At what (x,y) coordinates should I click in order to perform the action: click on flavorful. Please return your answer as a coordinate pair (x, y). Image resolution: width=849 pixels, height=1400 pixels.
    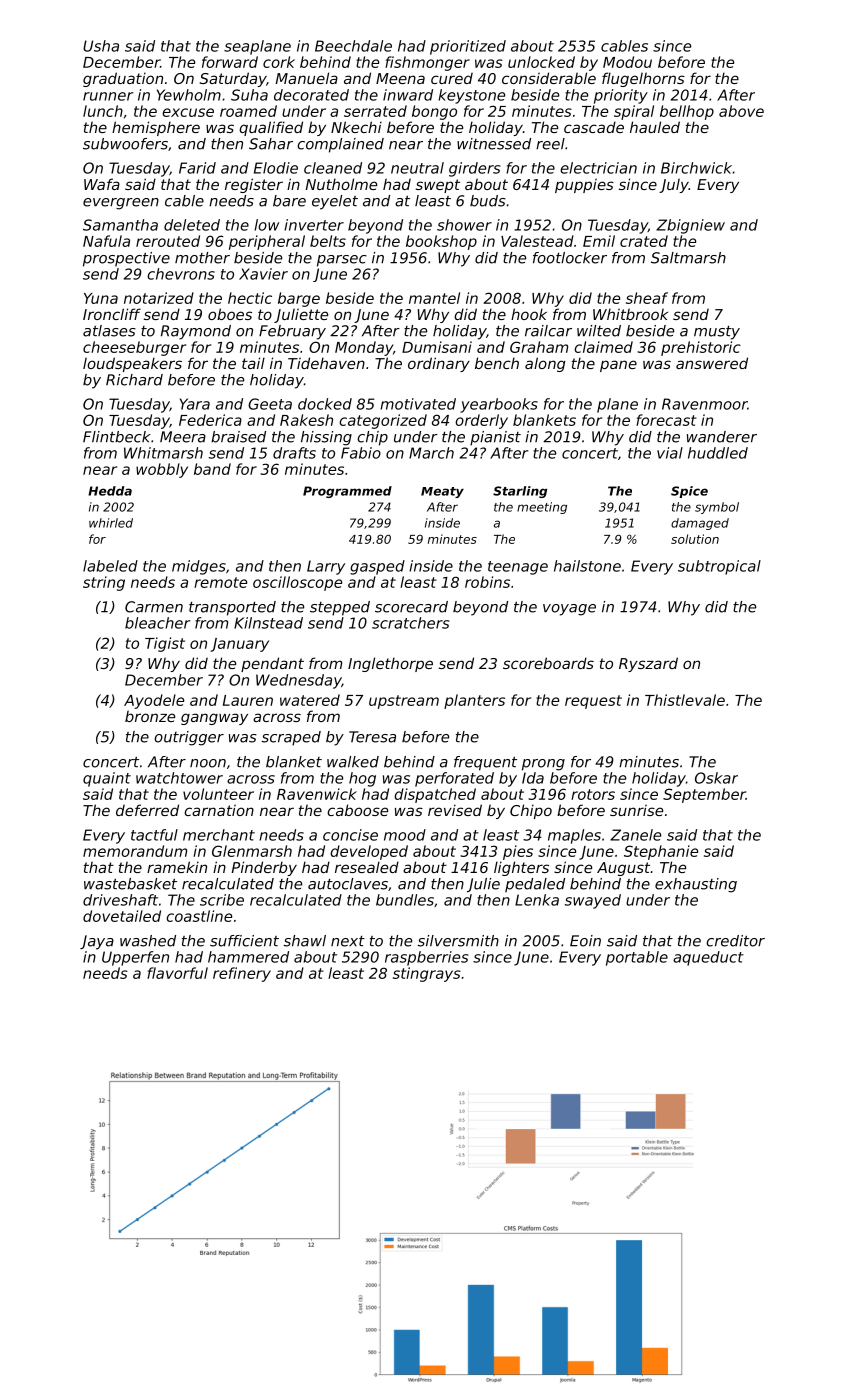
    Looking at the image, I should click on (177, 973).
